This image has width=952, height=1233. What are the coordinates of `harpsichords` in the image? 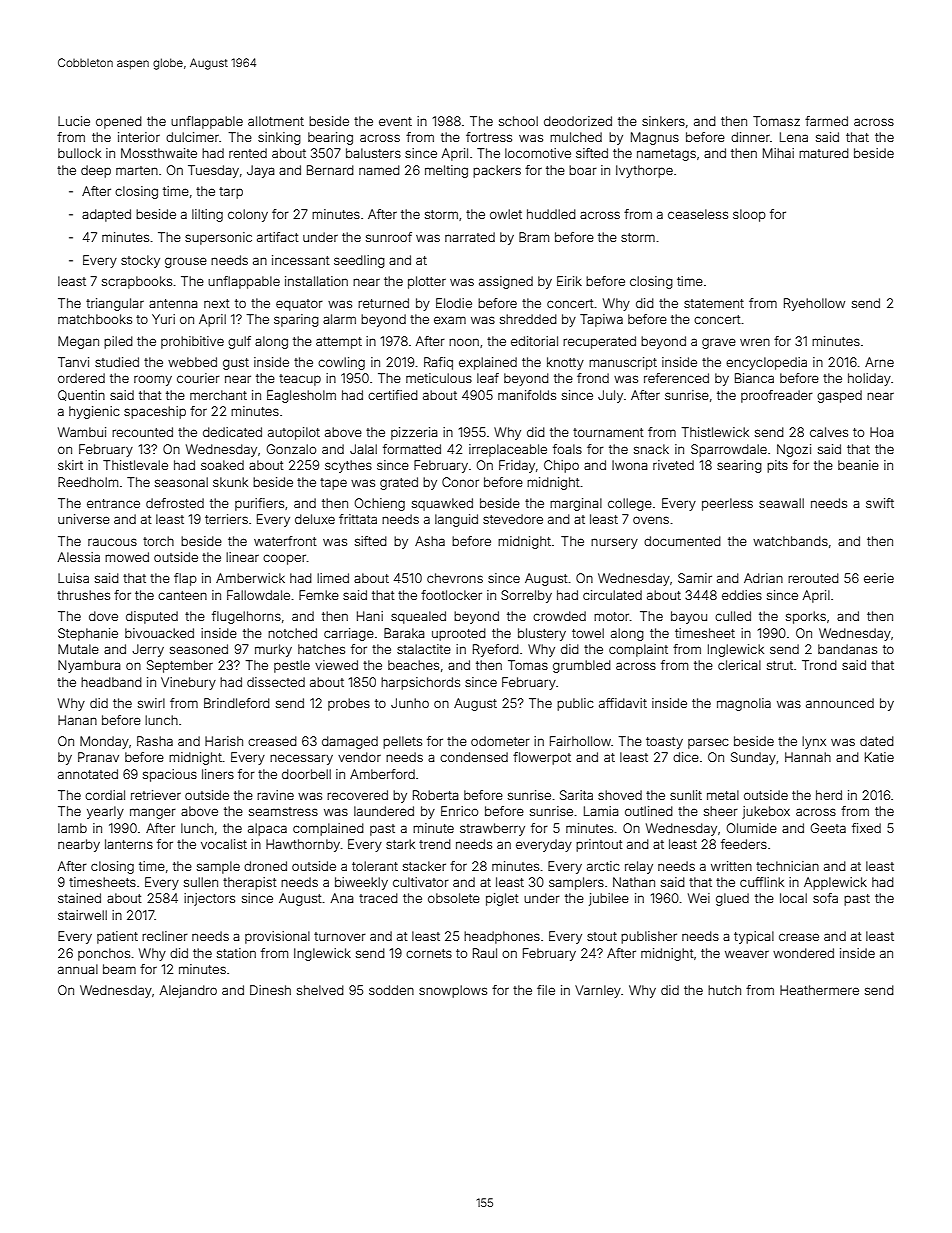 It's located at (420, 683).
